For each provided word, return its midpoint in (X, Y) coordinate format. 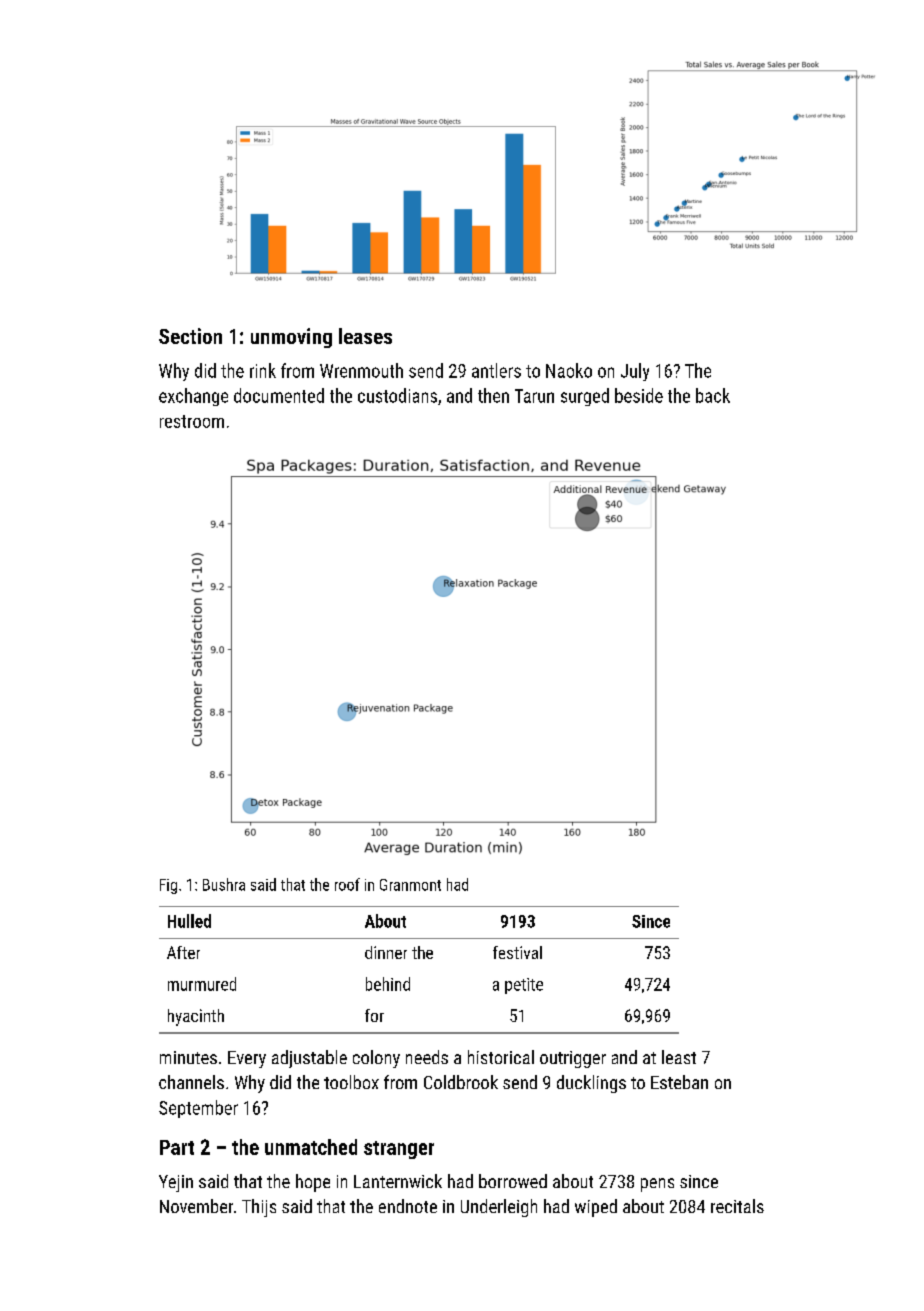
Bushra (224, 884)
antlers (496, 370)
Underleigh (499, 1208)
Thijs (259, 1208)
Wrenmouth (361, 370)
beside (639, 395)
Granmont (410, 885)
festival (517, 952)
